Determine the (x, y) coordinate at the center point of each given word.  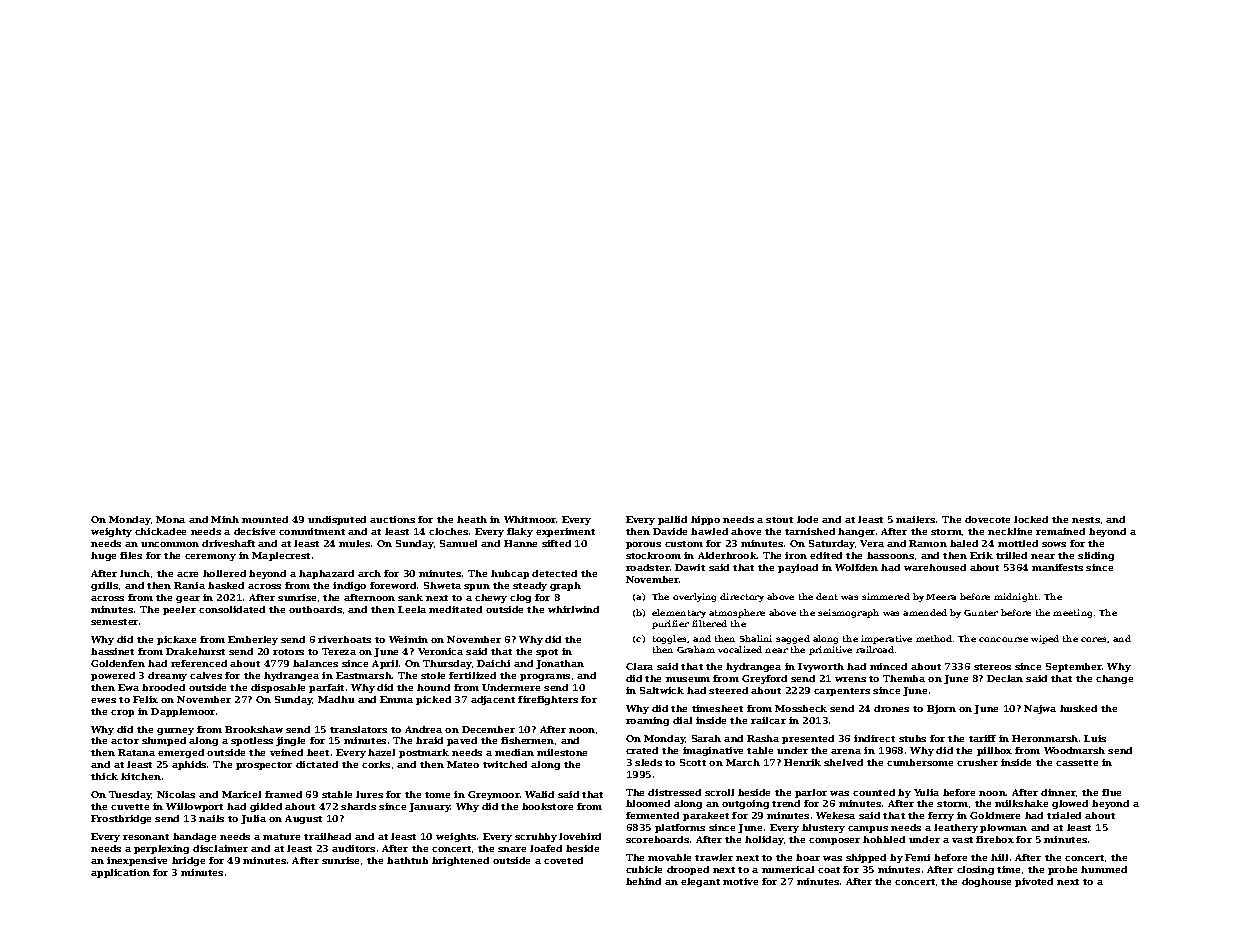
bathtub (407, 860)
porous (643, 545)
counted (874, 792)
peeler (179, 610)
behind (643, 881)
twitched (505, 764)
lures (369, 794)
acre (187, 574)
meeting (1072, 613)
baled (964, 543)
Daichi (493, 663)
